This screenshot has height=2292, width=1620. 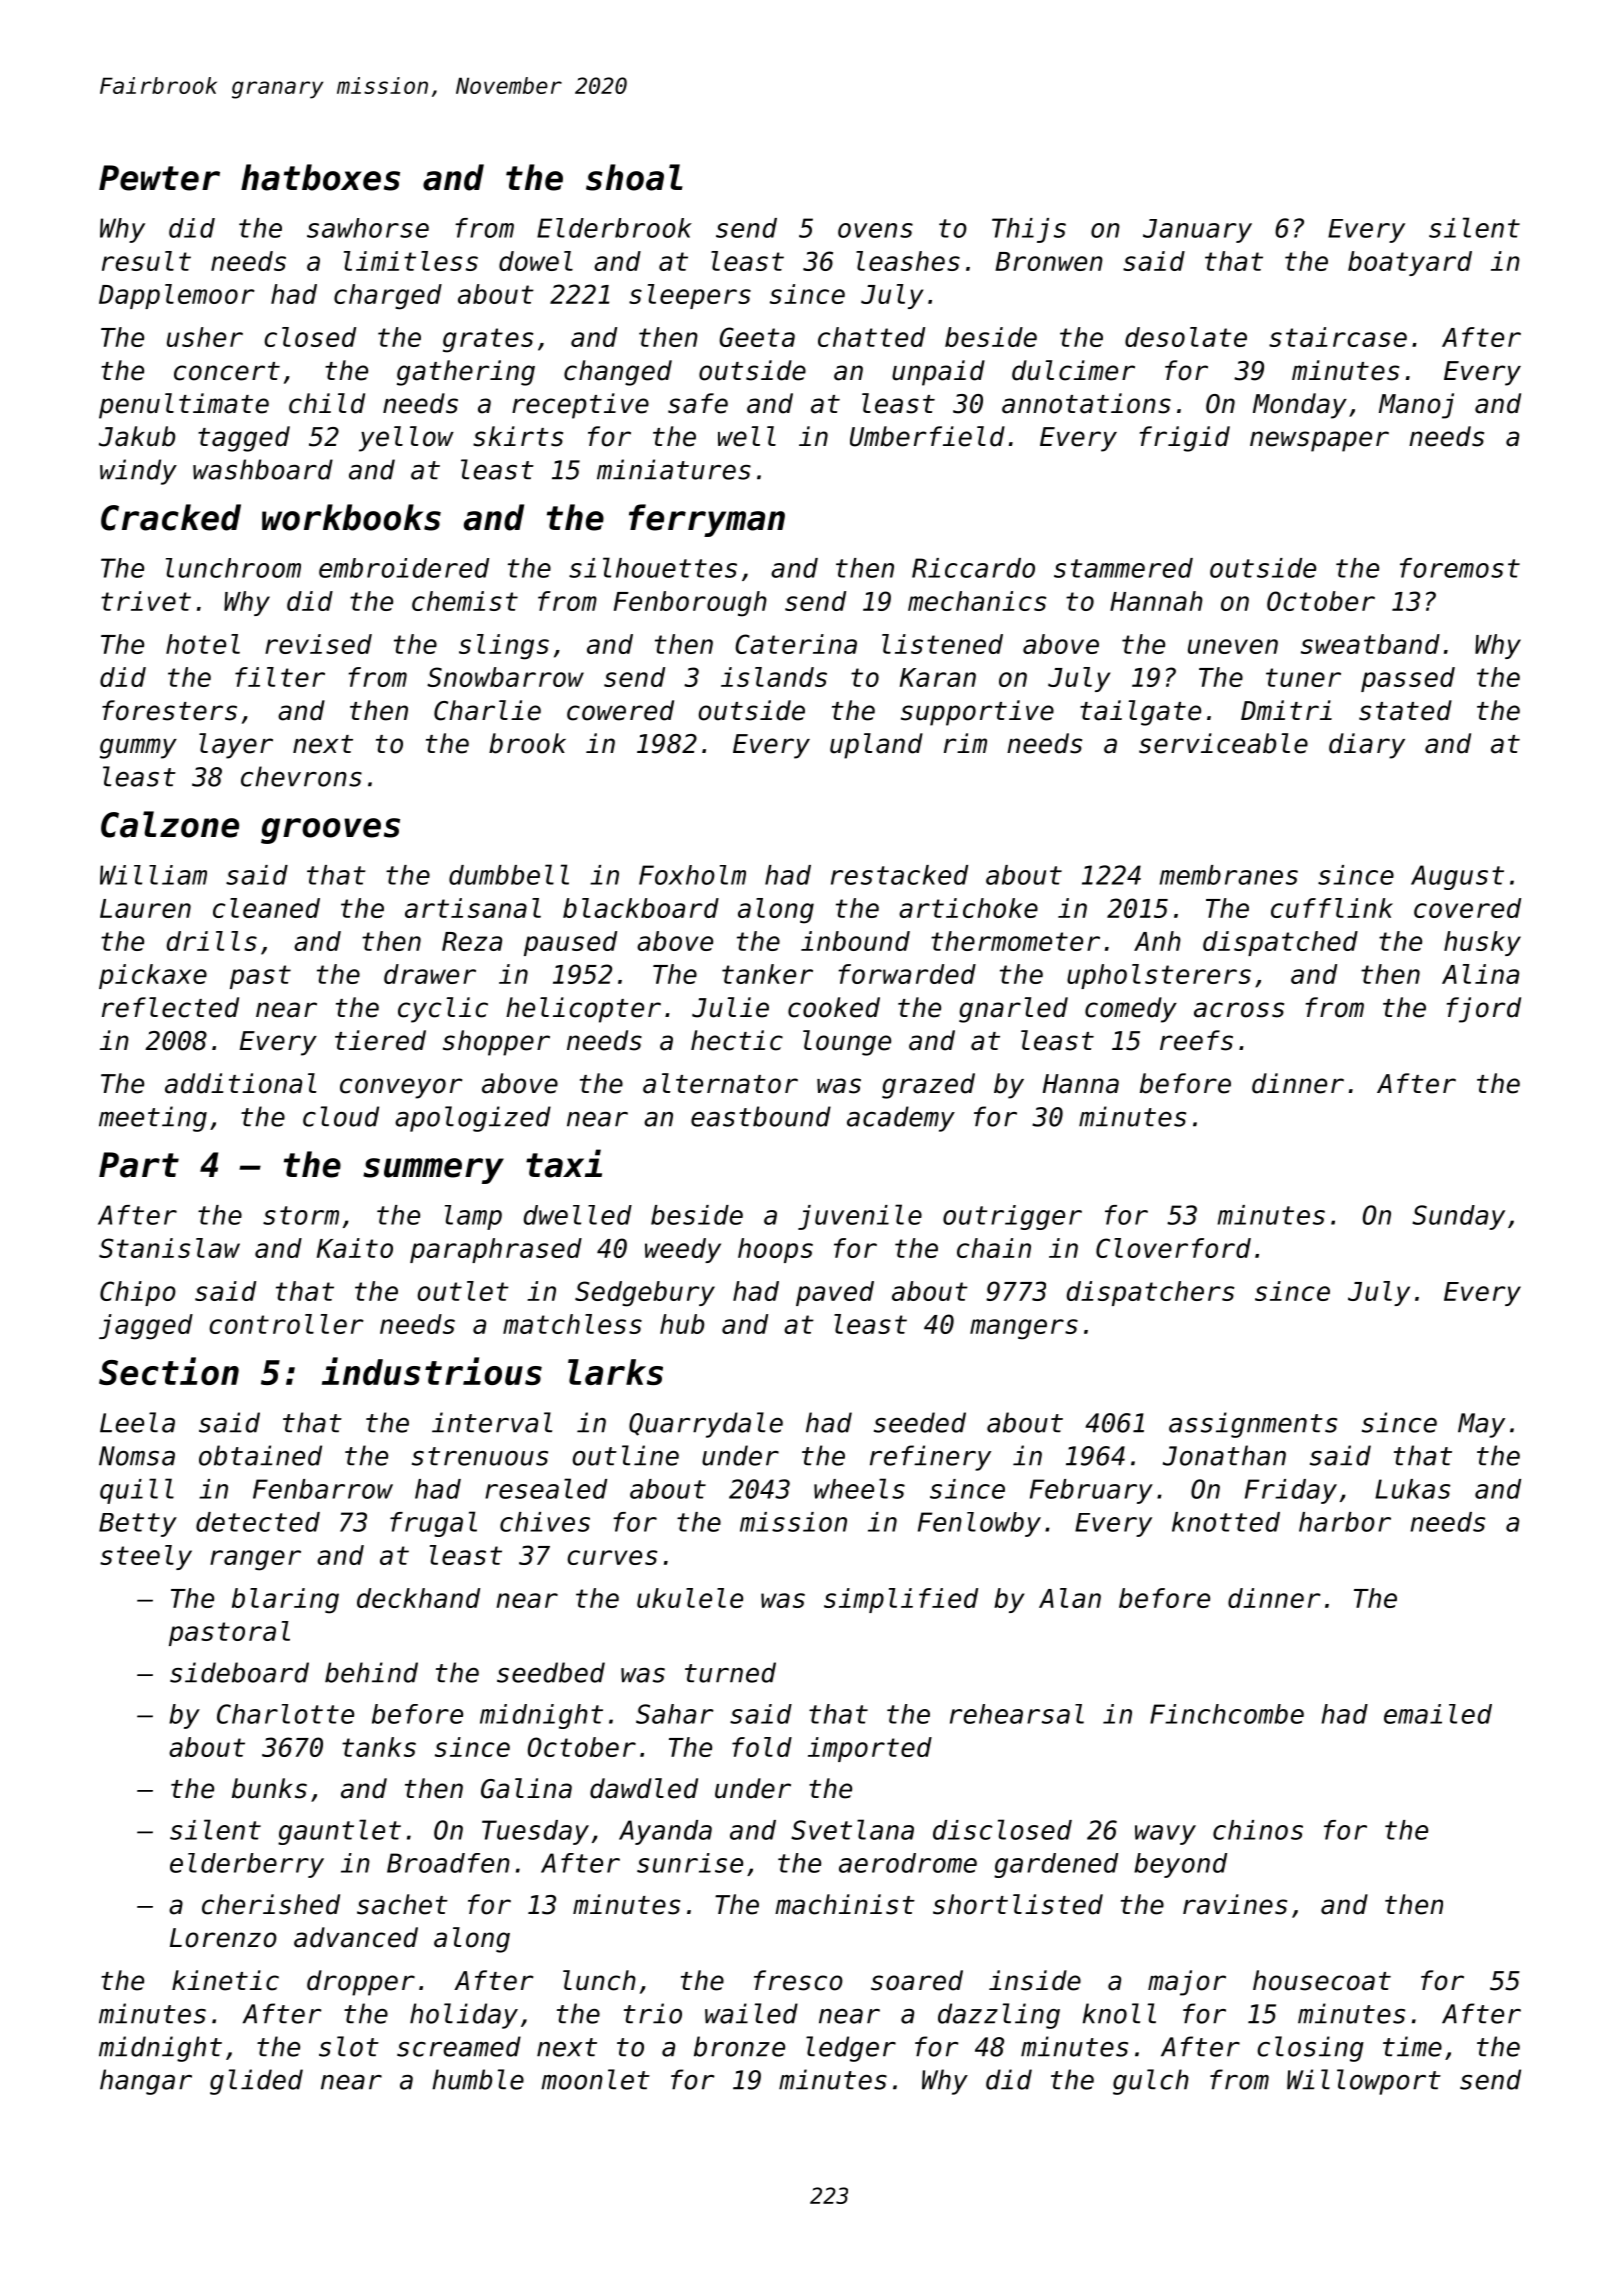 What do you see at coordinates (835, 1293) in the screenshot?
I see `paved` at bounding box center [835, 1293].
